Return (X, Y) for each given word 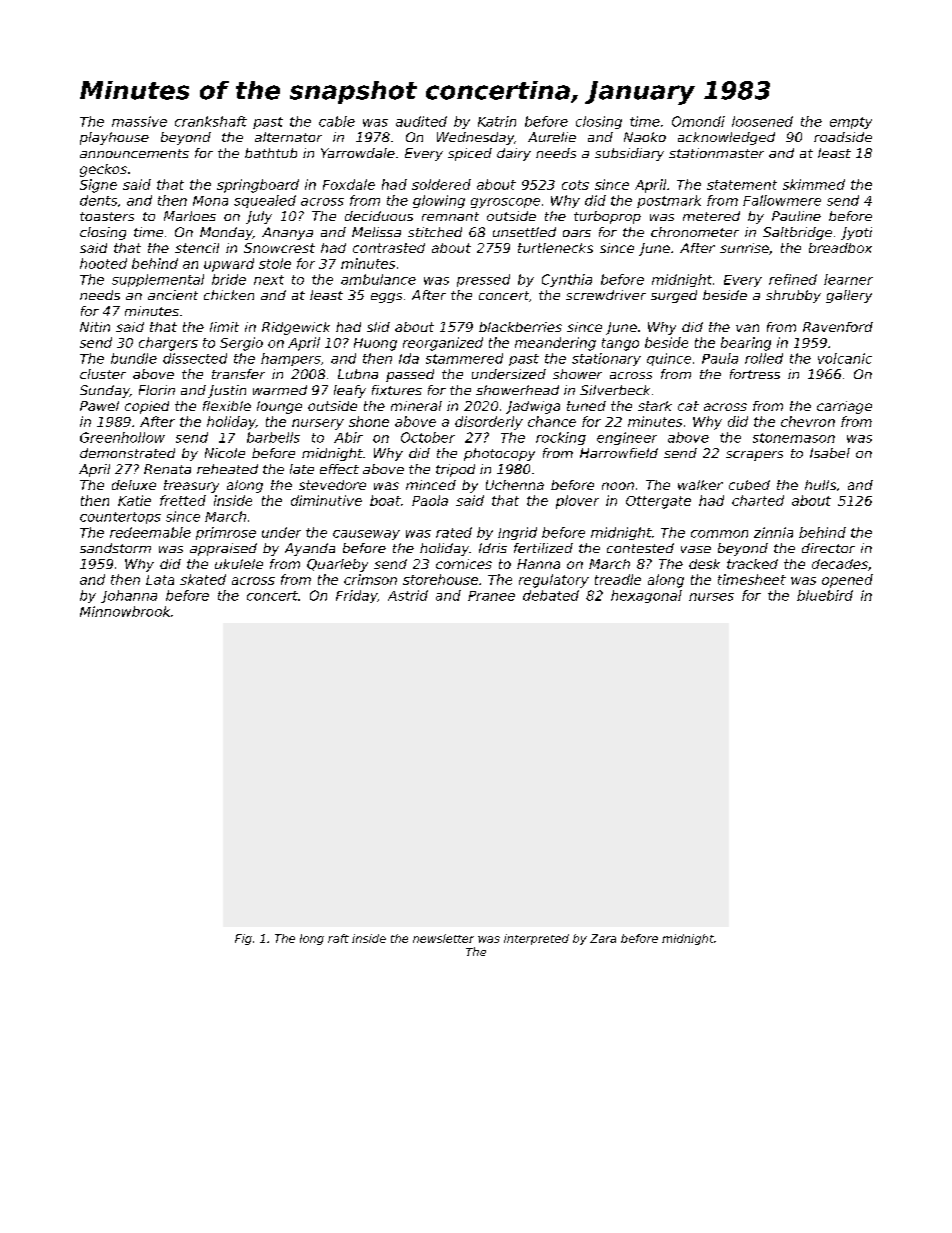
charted (758, 500)
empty (851, 123)
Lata (160, 580)
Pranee (491, 596)
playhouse (114, 138)
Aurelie (552, 137)
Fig (243, 939)
